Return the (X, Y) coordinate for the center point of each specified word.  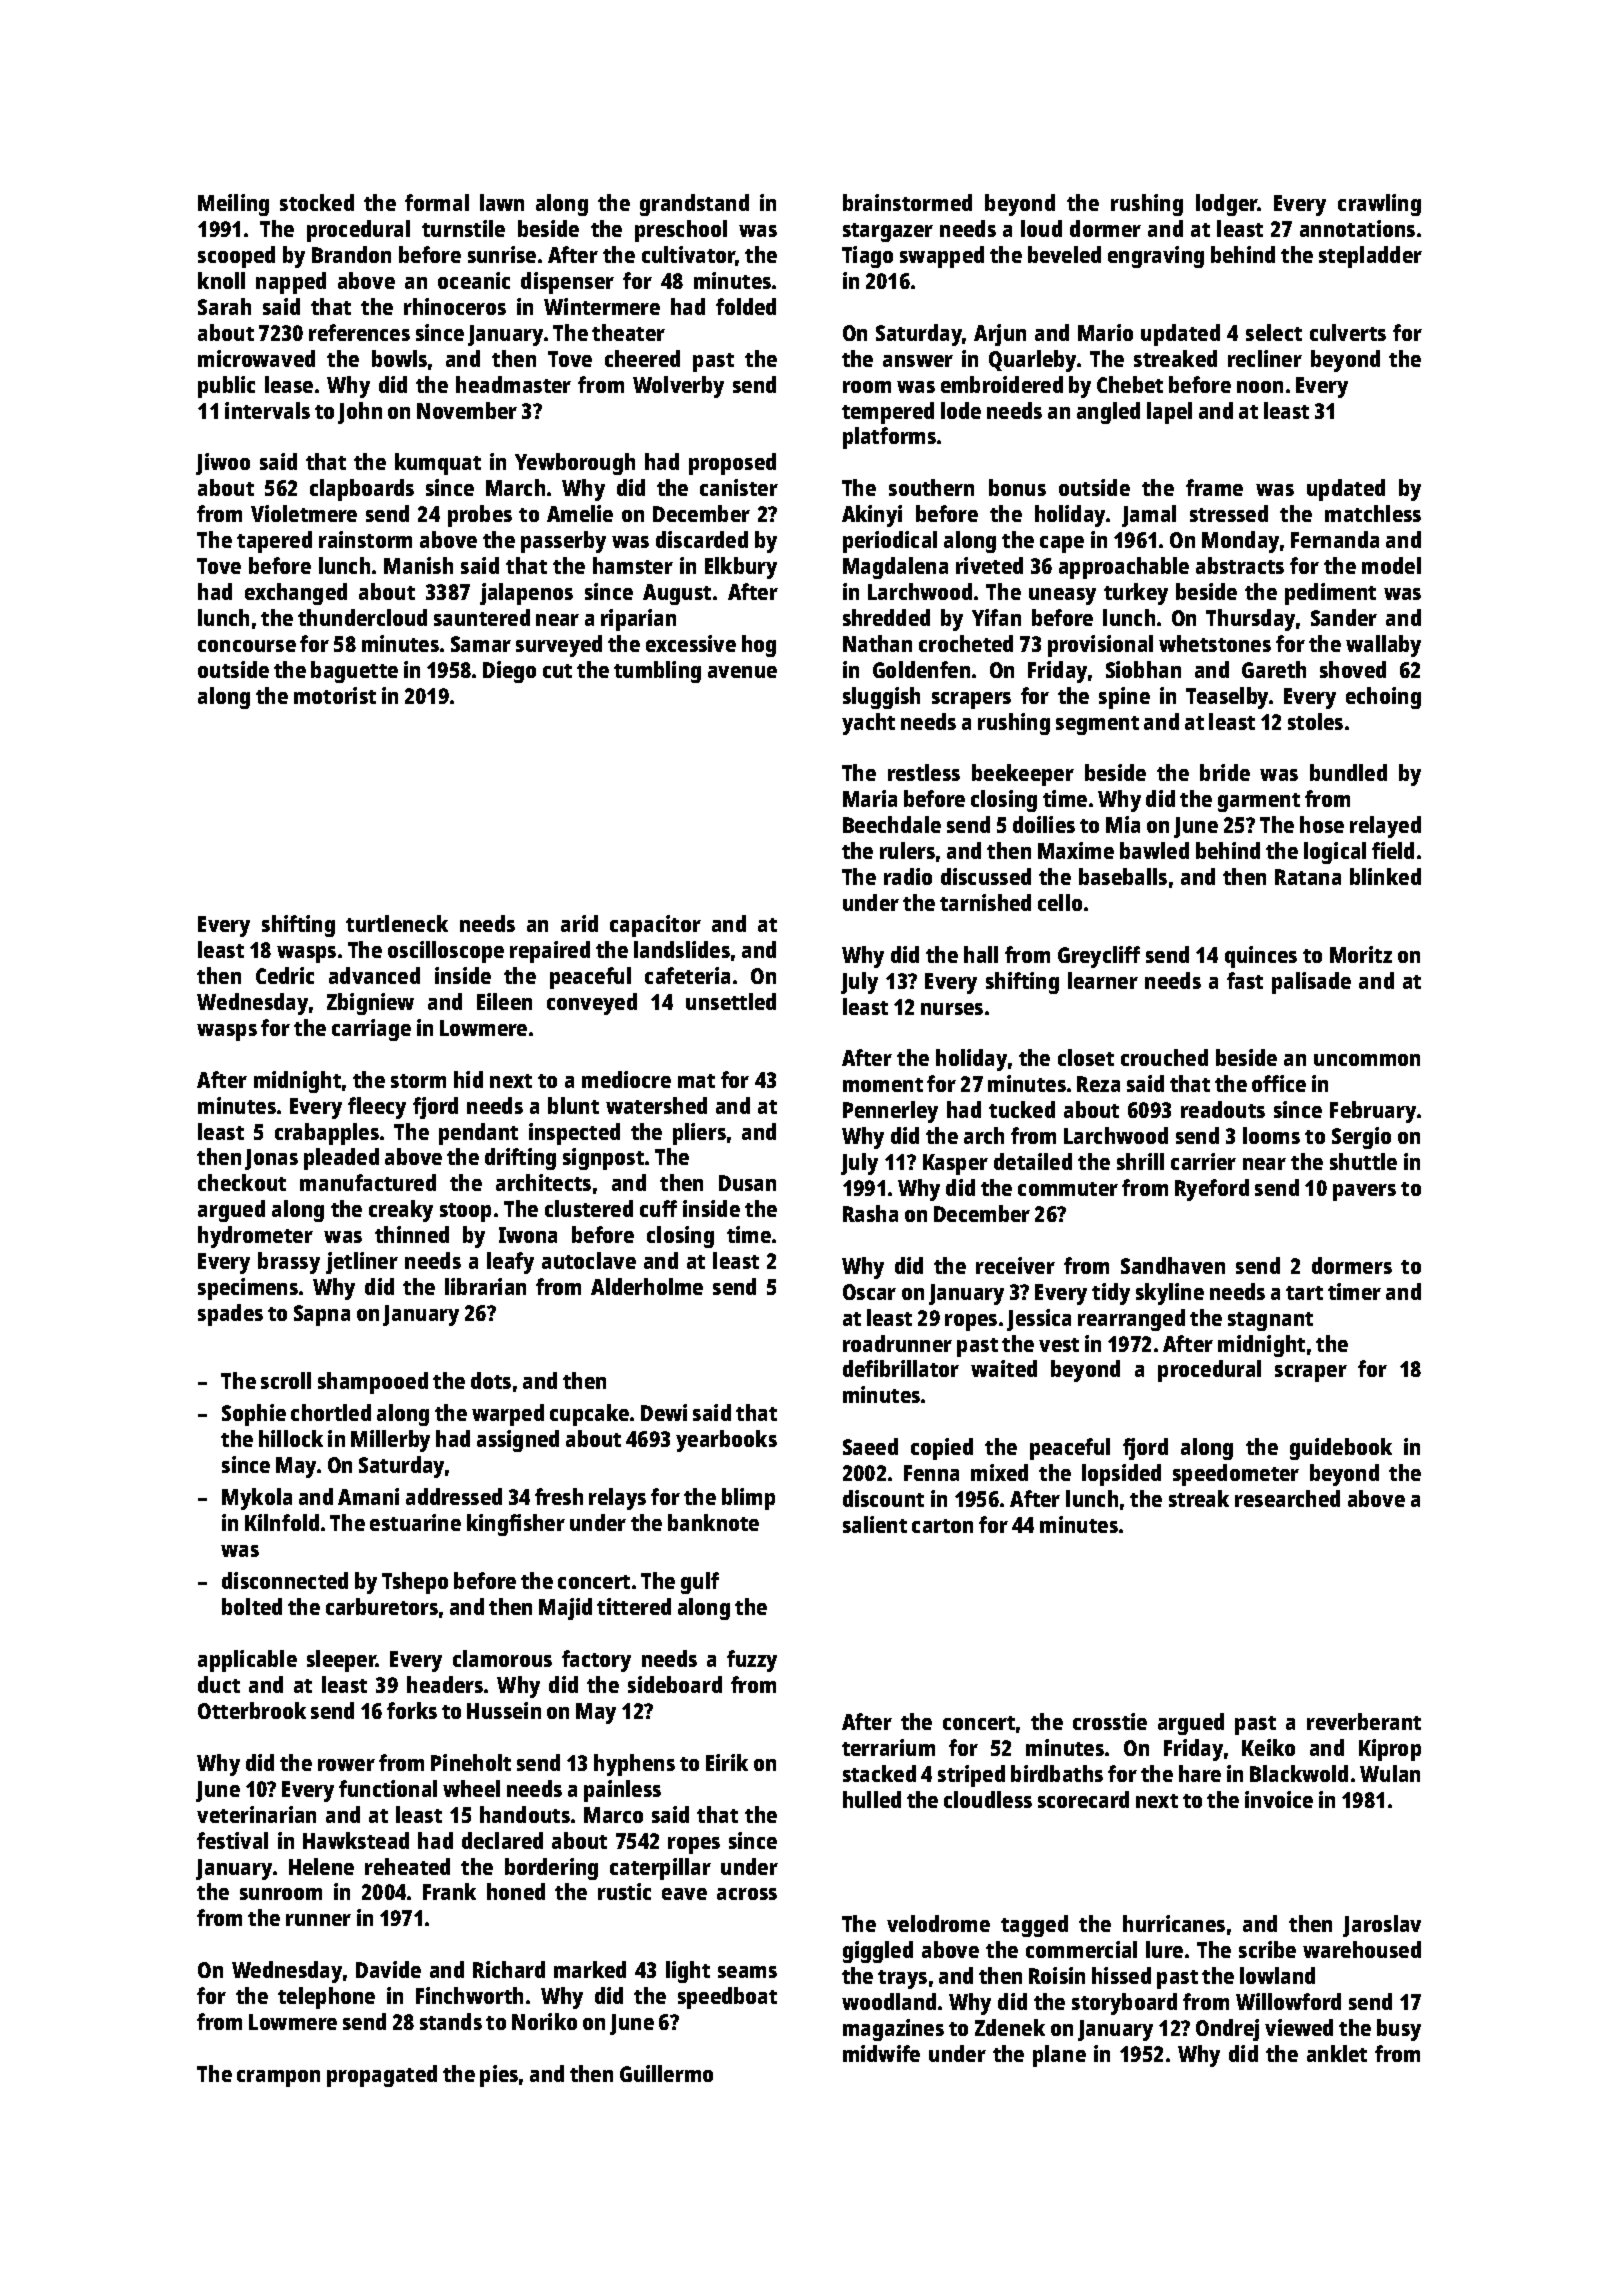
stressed (1229, 513)
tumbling (657, 672)
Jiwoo (223, 464)
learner (1103, 980)
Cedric (285, 975)
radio (908, 876)
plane (1059, 2056)
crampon (278, 2078)
